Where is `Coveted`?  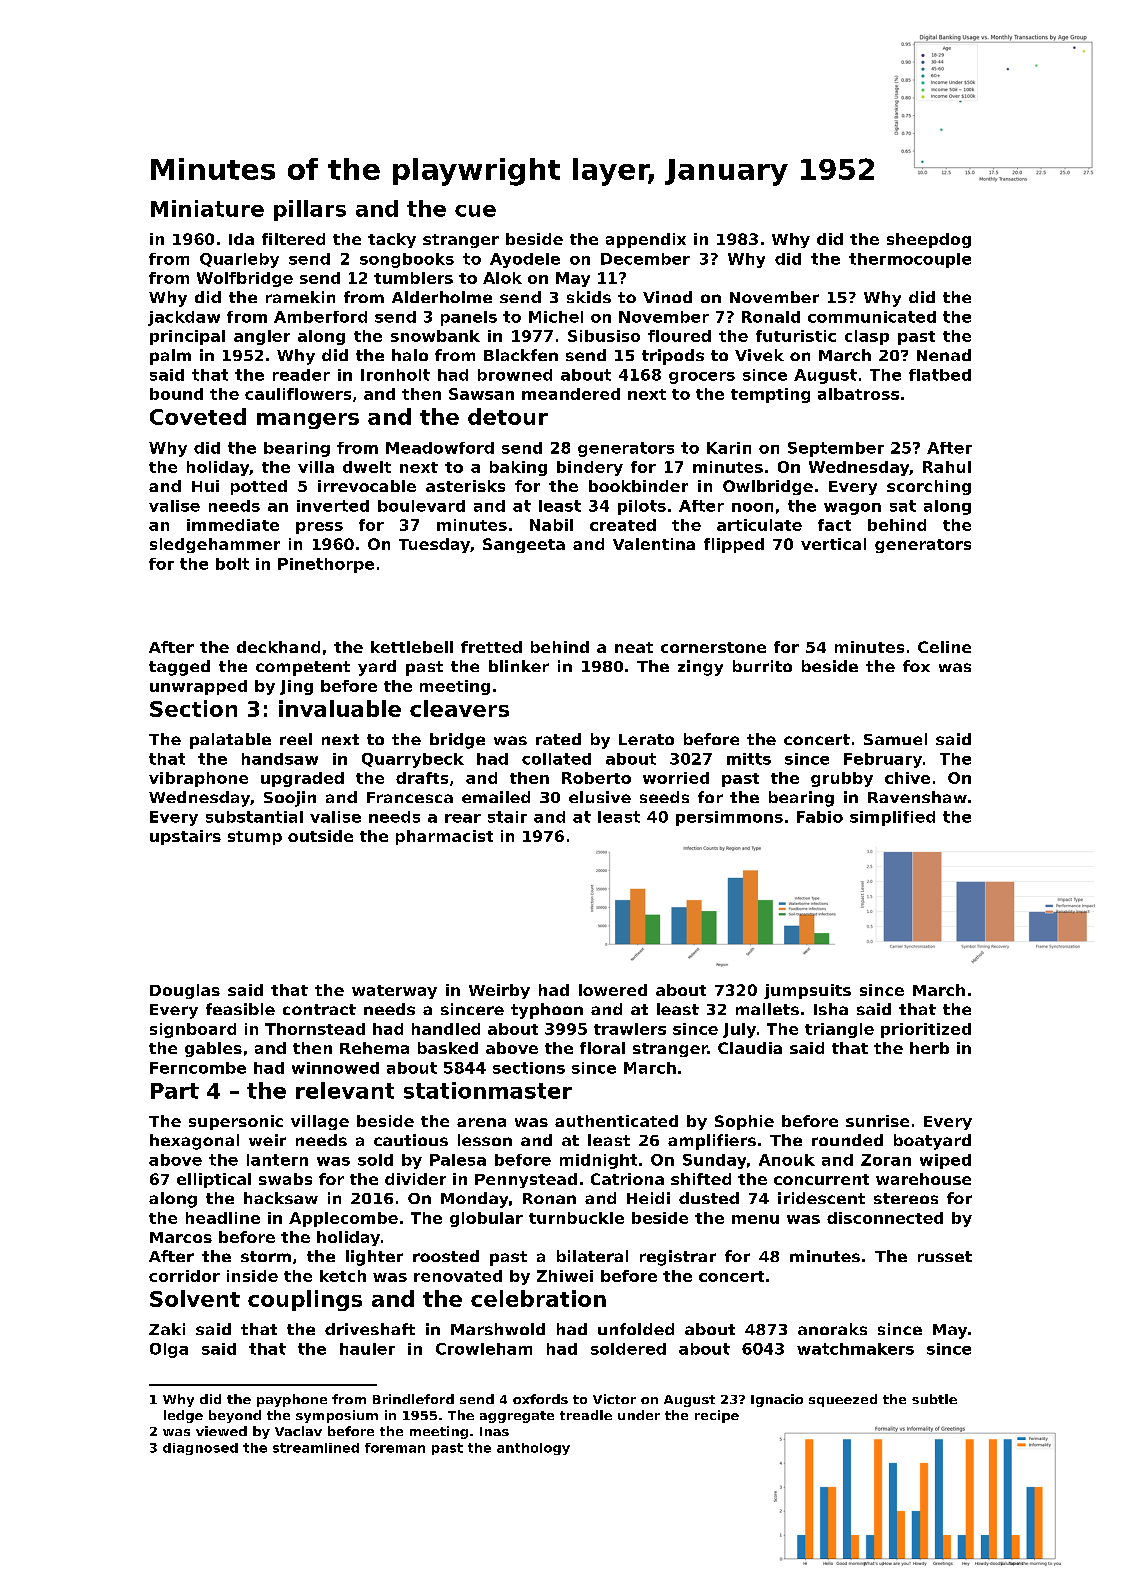
Coveted is located at coordinates (198, 416).
